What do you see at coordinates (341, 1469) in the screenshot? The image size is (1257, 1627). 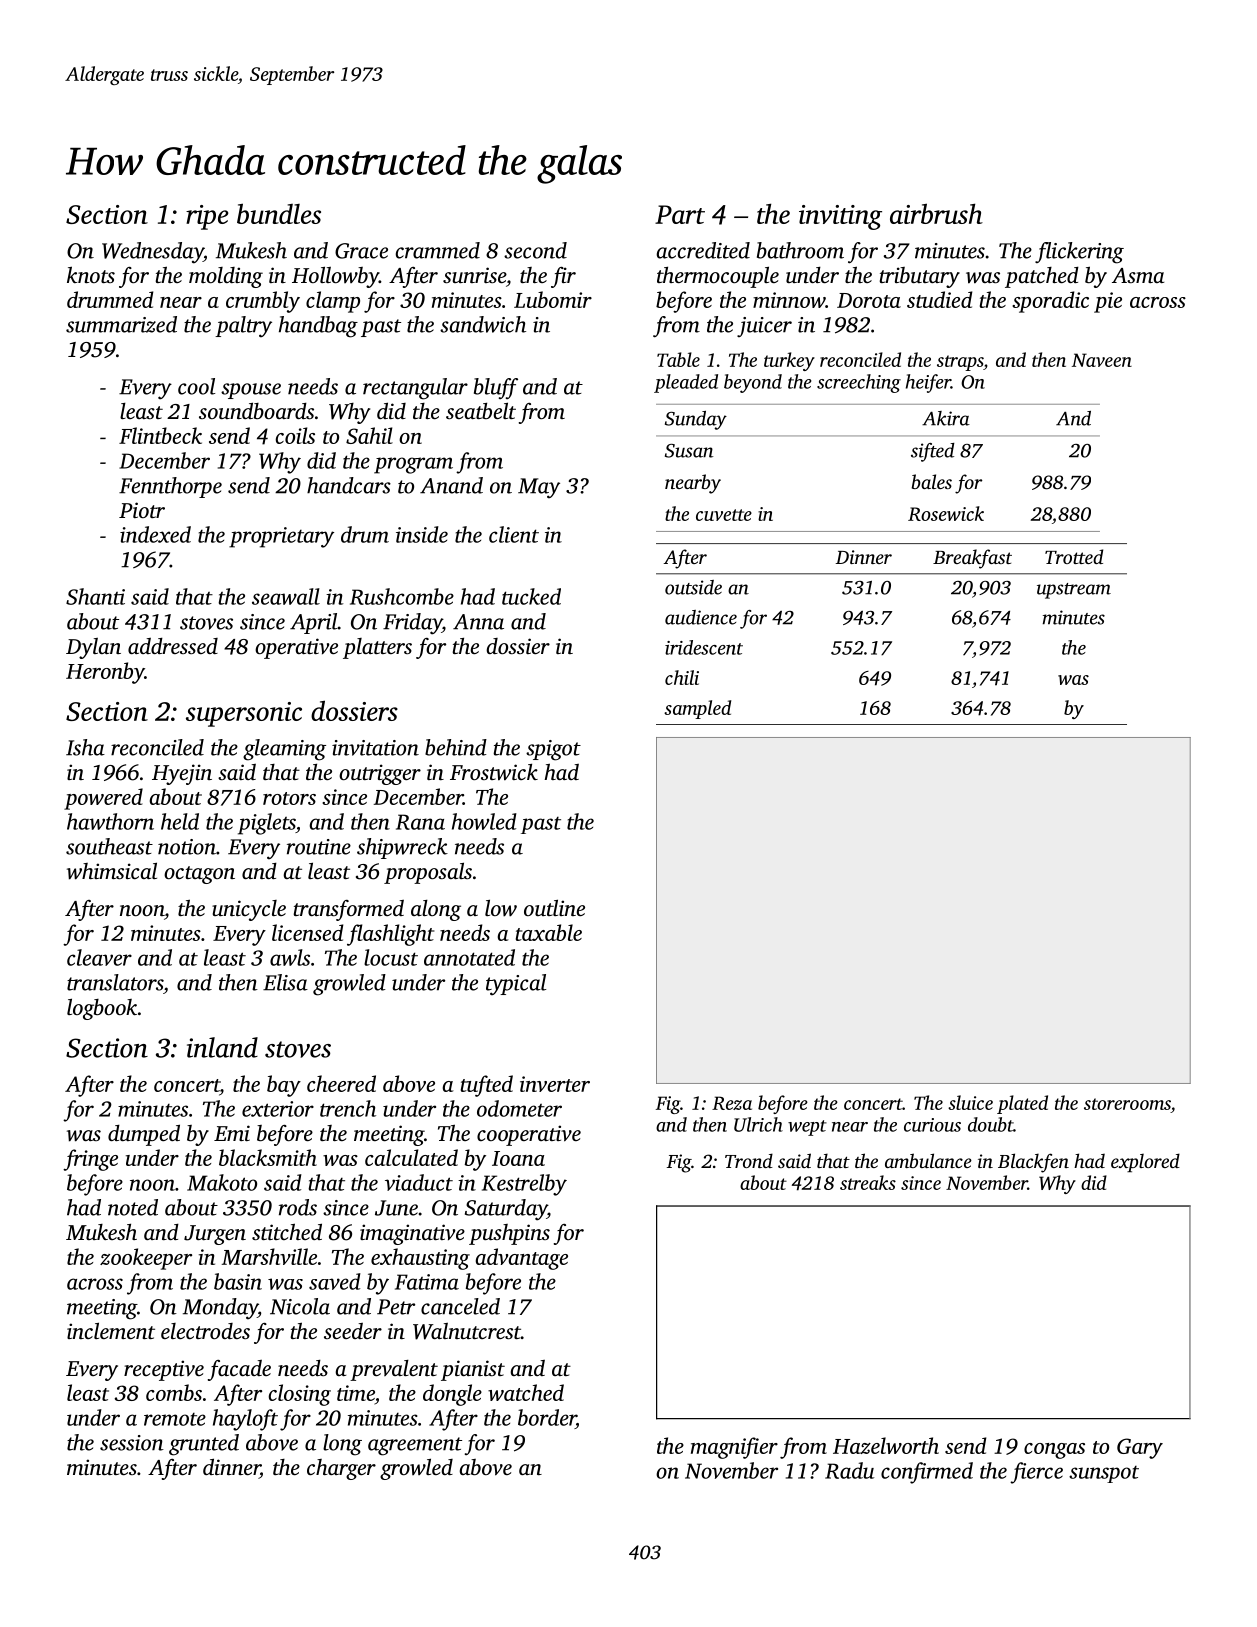 I see `charger` at bounding box center [341, 1469].
